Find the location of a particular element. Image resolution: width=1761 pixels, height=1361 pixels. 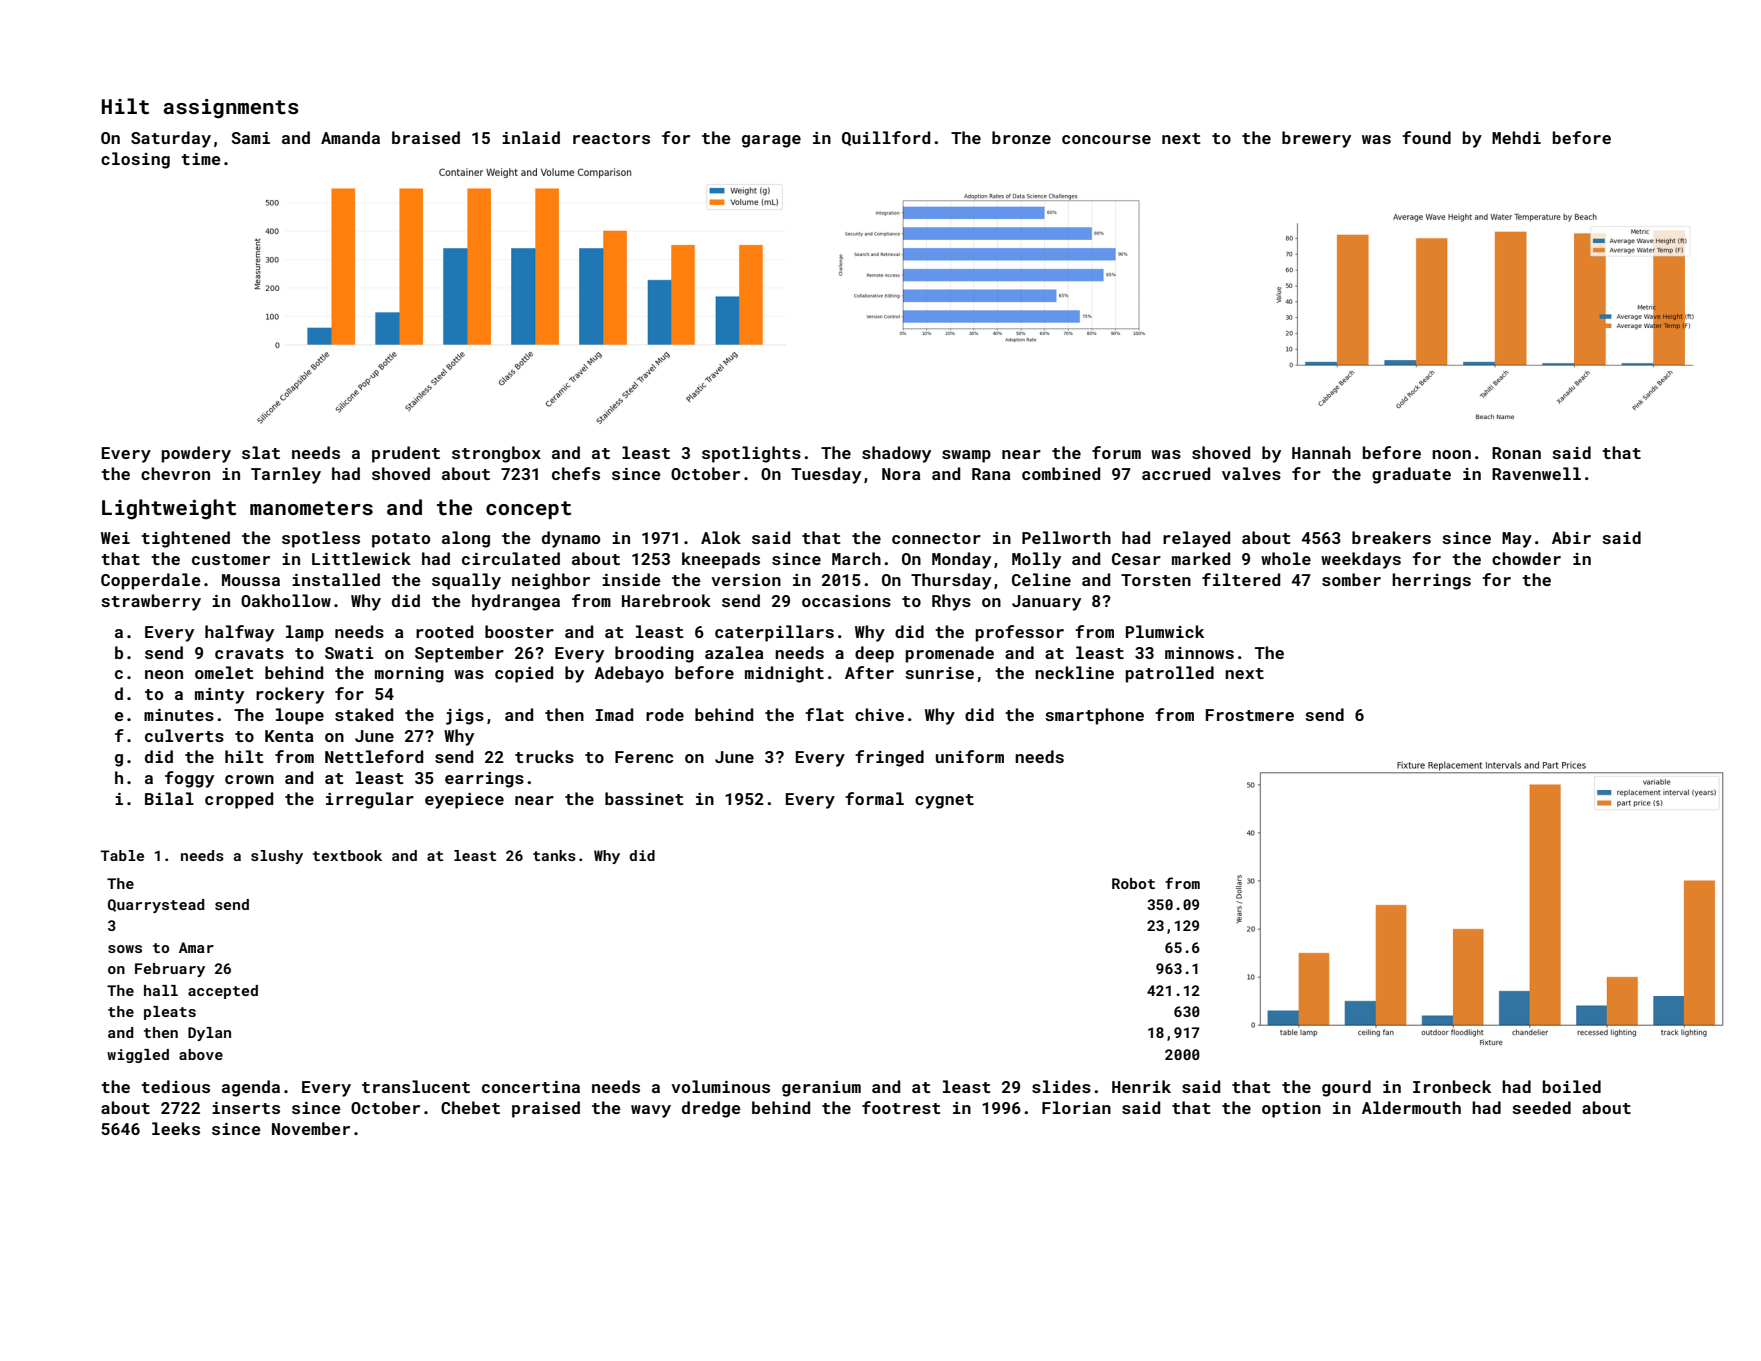

assignments is located at coordinates (231, 109).
